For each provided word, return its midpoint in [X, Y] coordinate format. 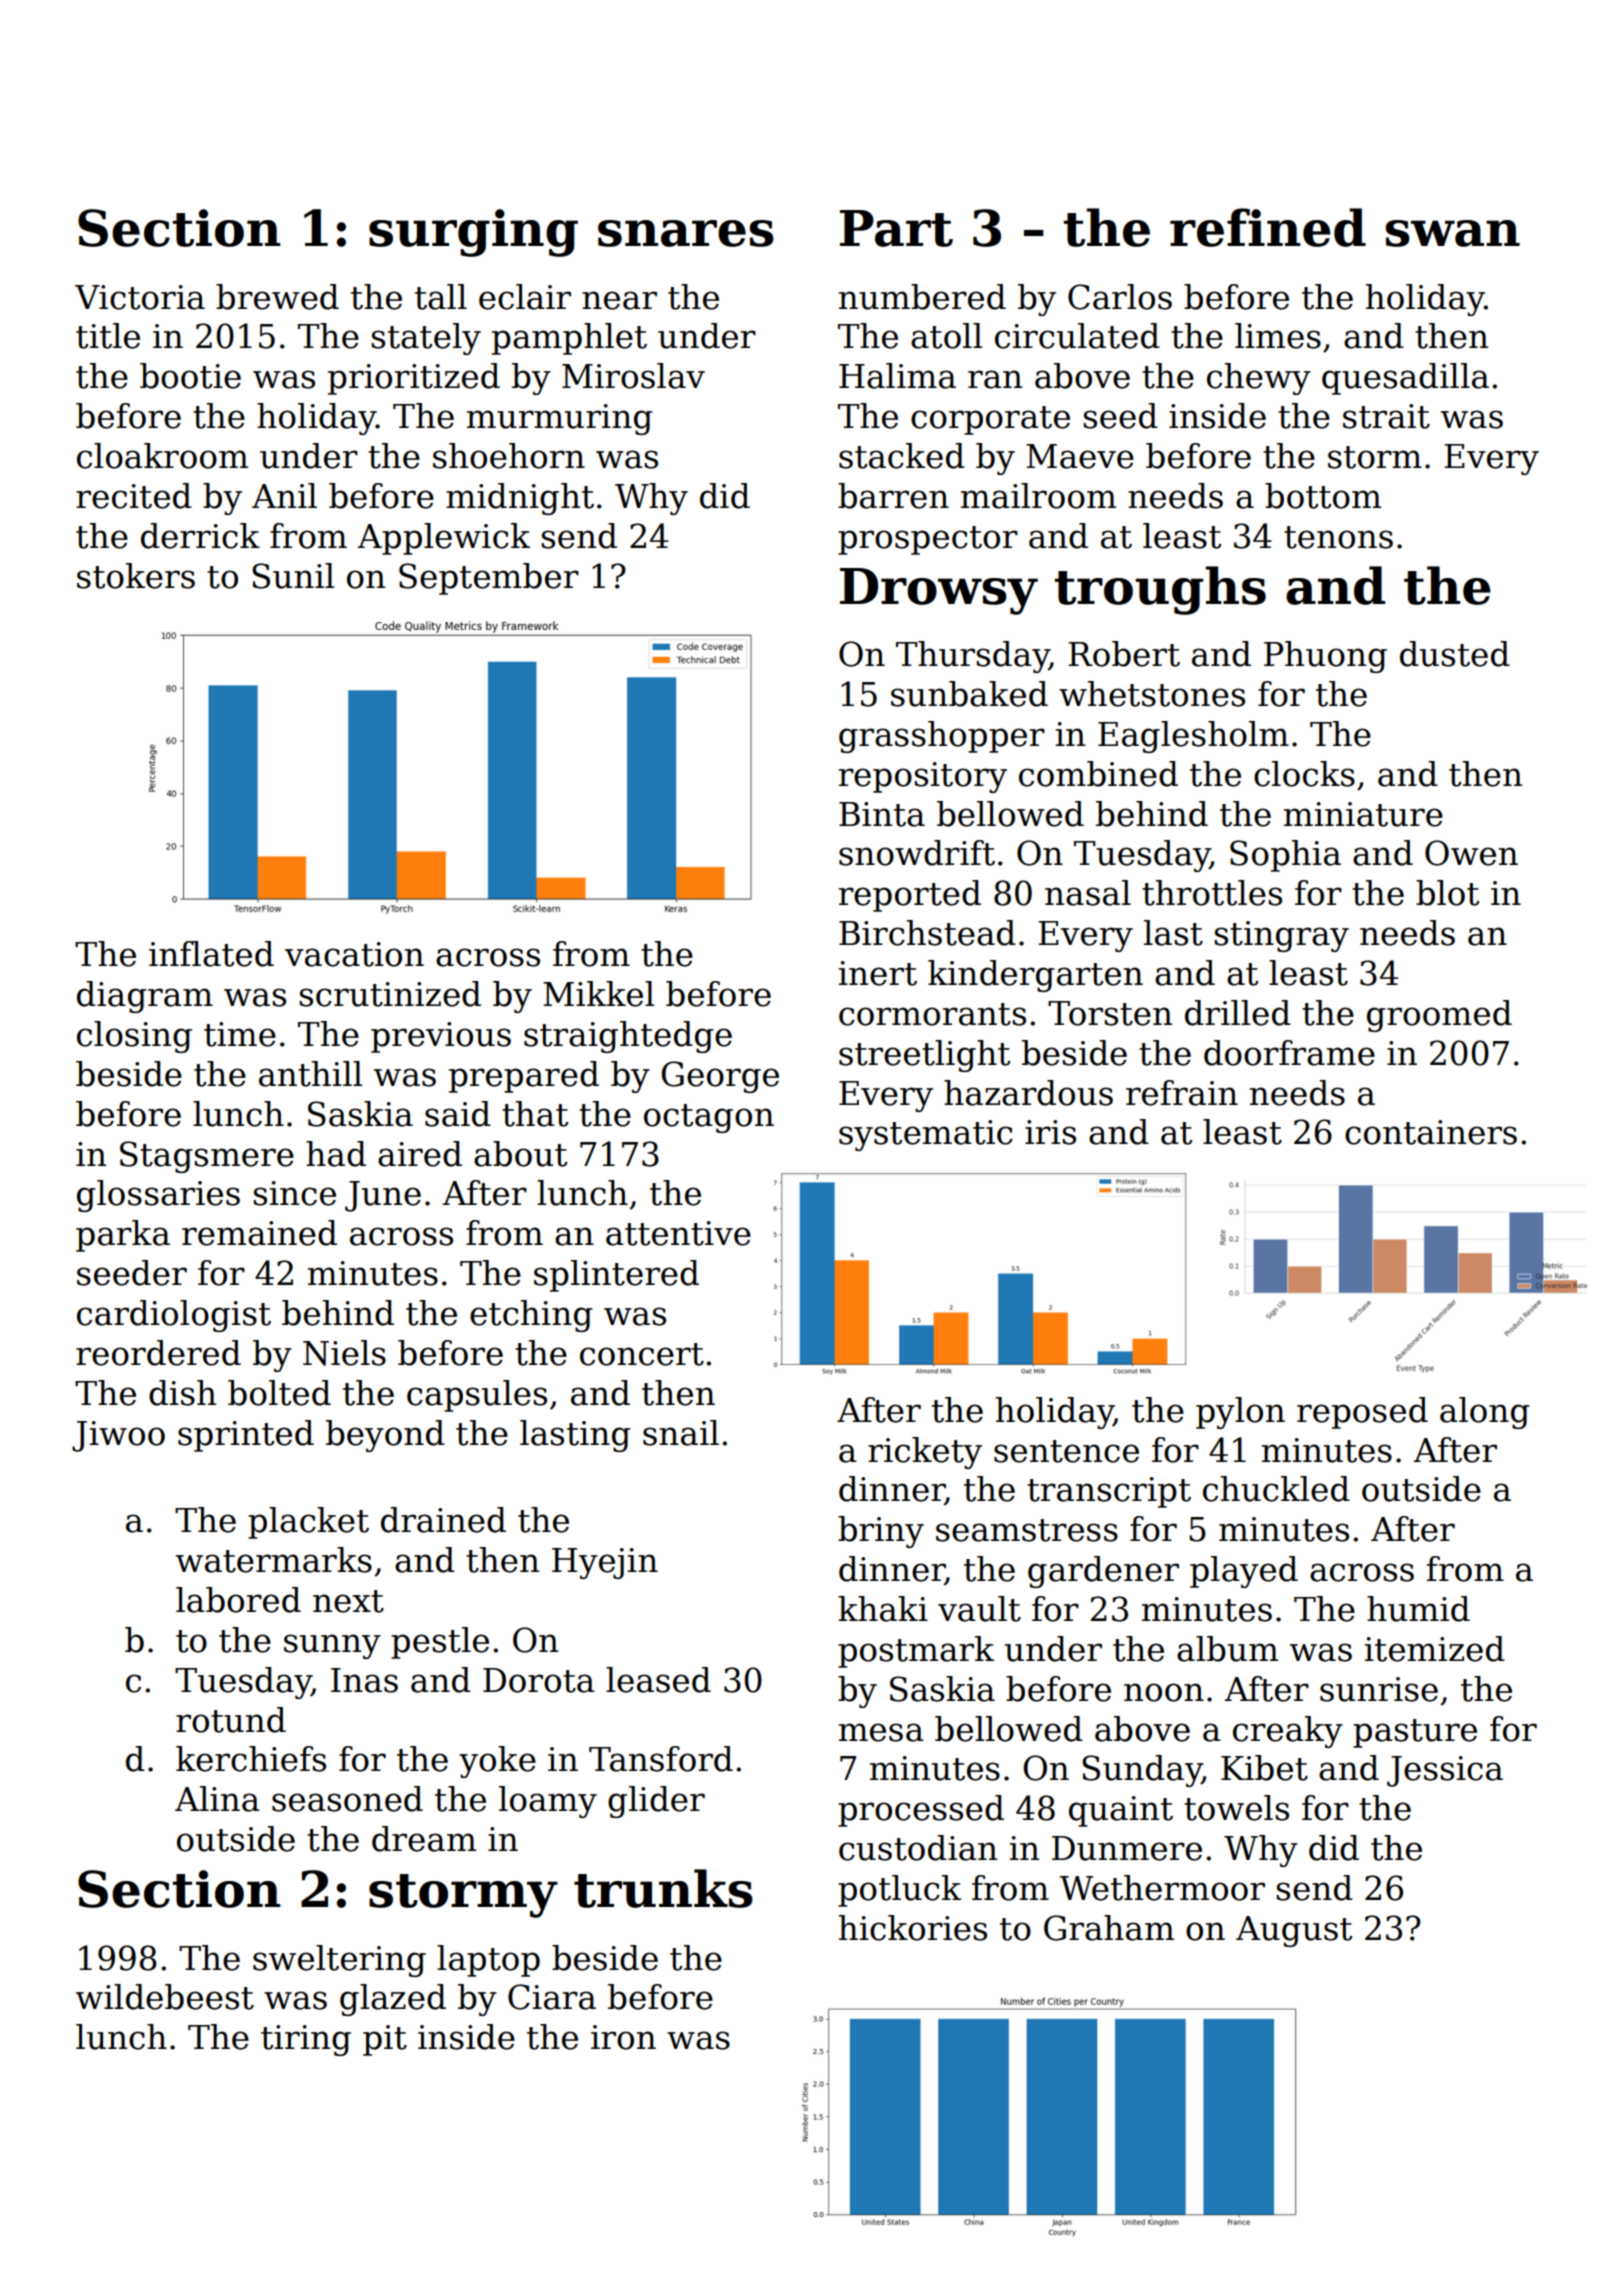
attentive [678, 1233]
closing [134, 1037]
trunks [663, 1888]
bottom [1323, 496]
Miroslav [633, 376]
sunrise [1379, 1689]
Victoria [140, 297]
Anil [284, 495]
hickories [913, 1928]
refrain [1182, 1093]
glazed [393, 2000]
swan [1452, 233]
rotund [231, 1720]
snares [686, 233]
